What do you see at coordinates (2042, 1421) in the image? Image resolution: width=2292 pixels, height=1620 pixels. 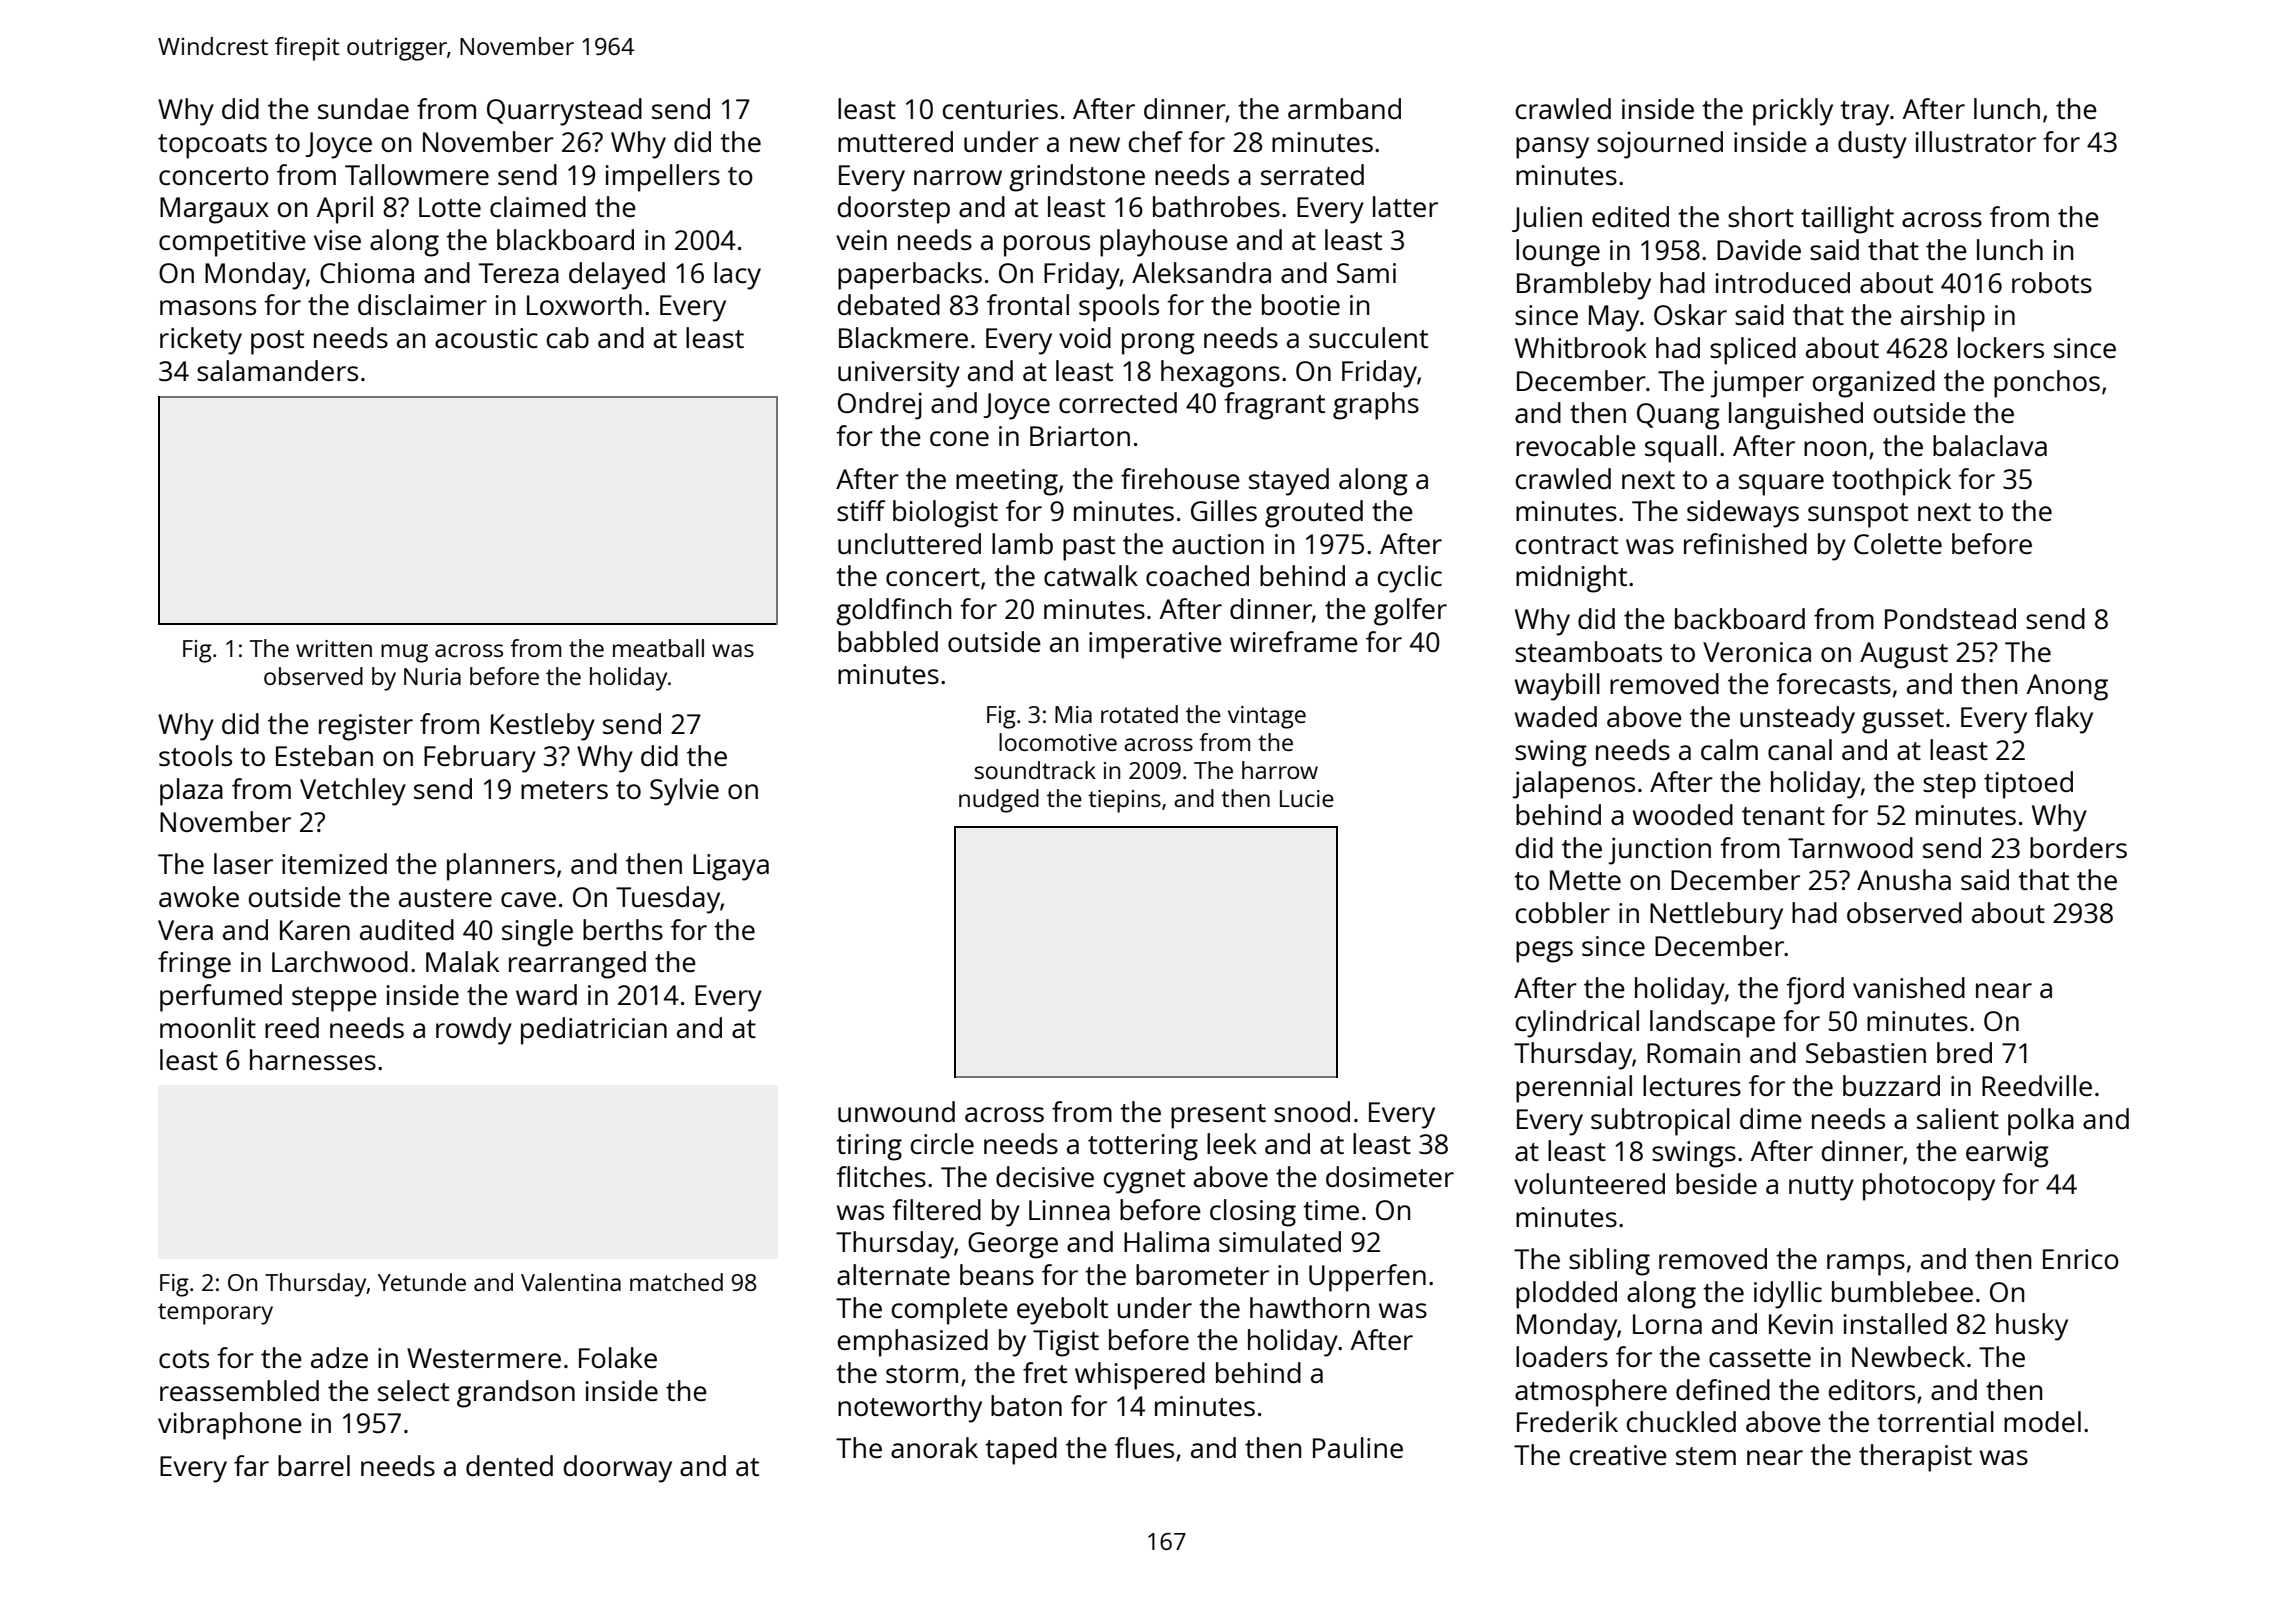 I see `model` at bounding box center [2042, 1421].
